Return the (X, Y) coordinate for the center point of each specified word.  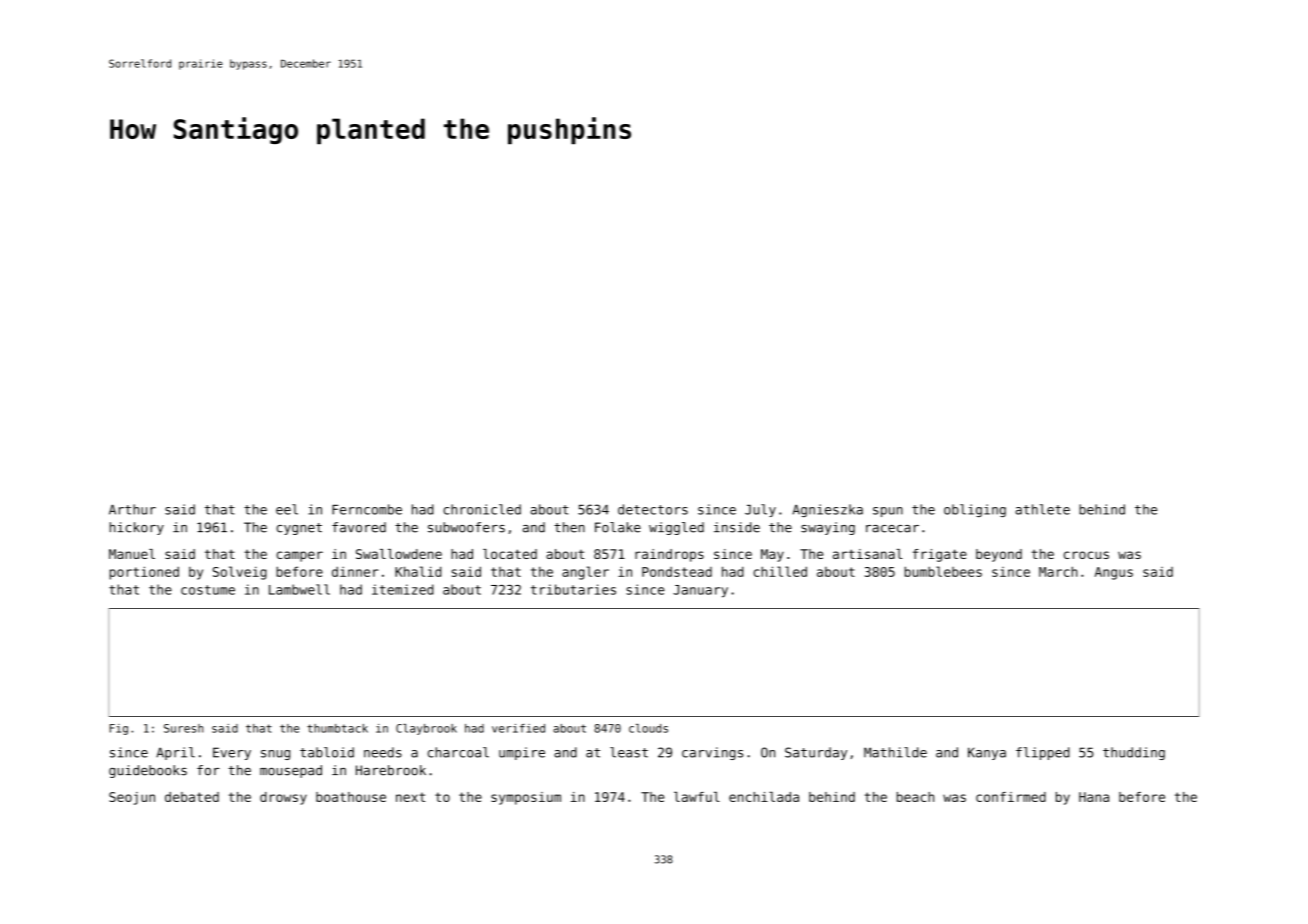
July (760, 510)
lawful (697, 797)
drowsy (283, 798)
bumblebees (943, 571)
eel (287, 509)
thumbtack (337, 728)
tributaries (573, 589)
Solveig (240, 573)
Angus (1114, 573)
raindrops (669, 555)
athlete (1042, 509)
